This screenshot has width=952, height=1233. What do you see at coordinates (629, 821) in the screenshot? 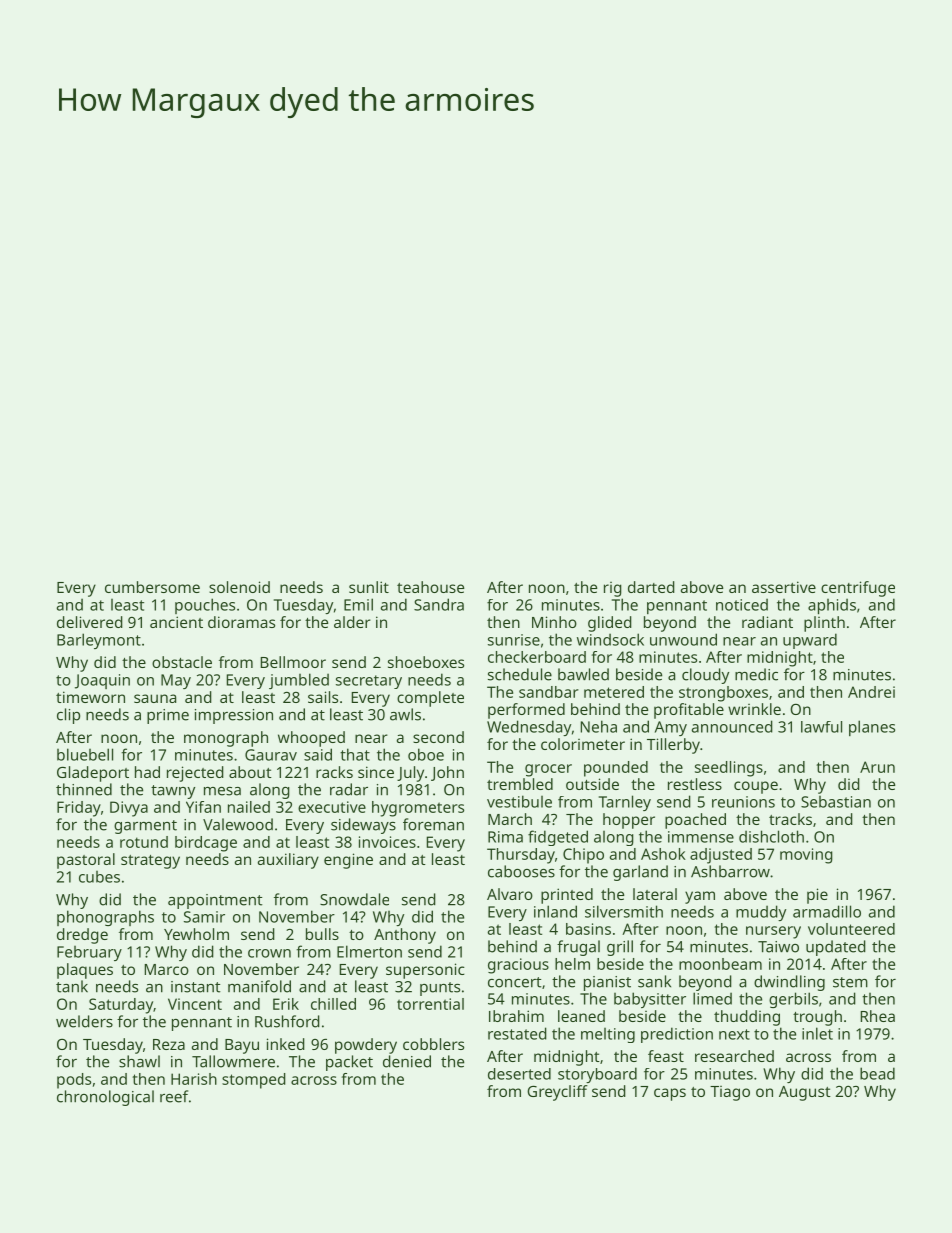
I see `hopper` at bounding box center [629, 821].
